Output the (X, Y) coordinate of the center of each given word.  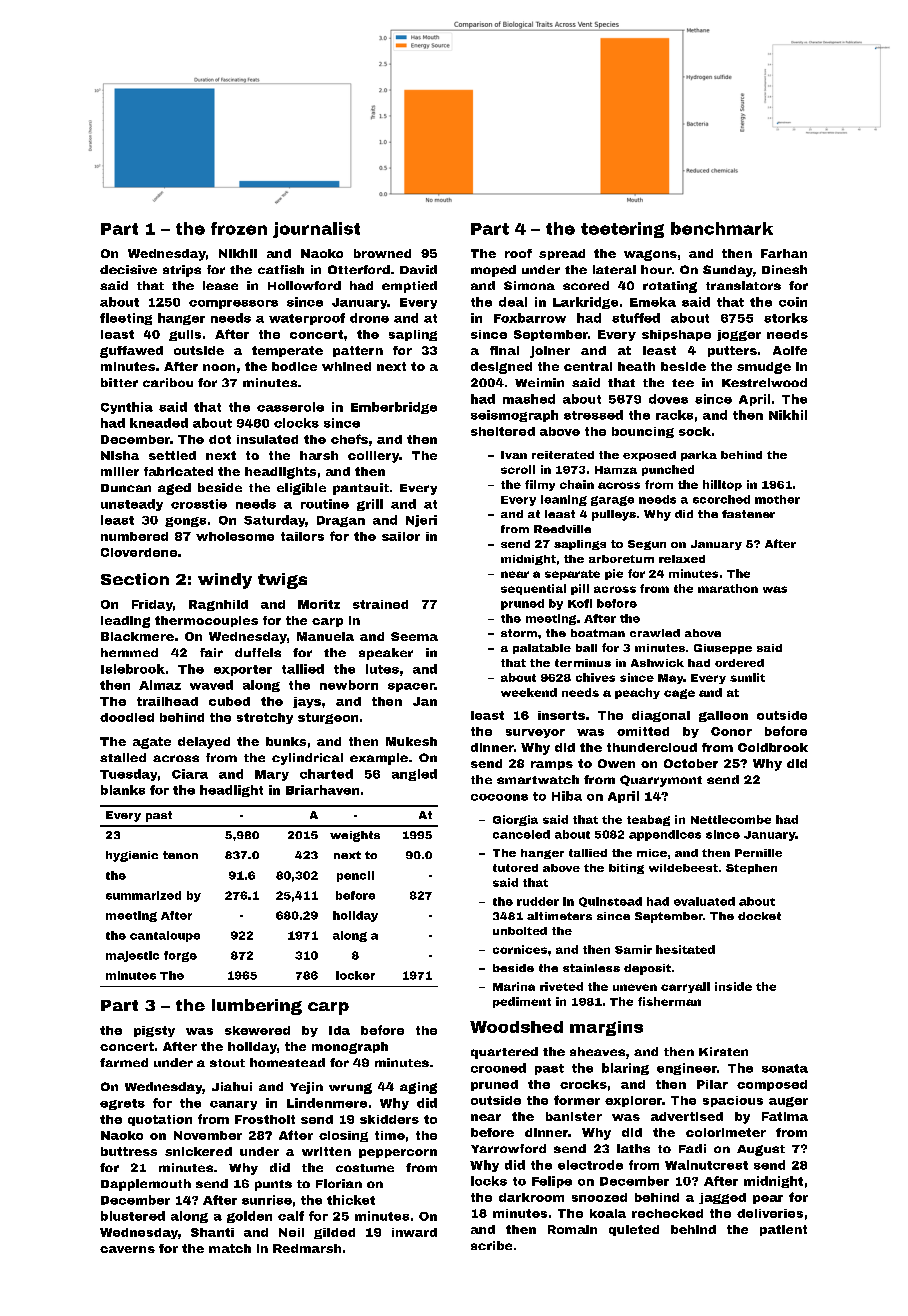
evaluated (704, 901)
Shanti (212, 1232)
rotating (670, 287)
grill (370, 505)
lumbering (257, 1007)
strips (182, 271)
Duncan (126, 488)
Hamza (616, 470)
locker (355, 975)
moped (493, 271)
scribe (491, 1245)
